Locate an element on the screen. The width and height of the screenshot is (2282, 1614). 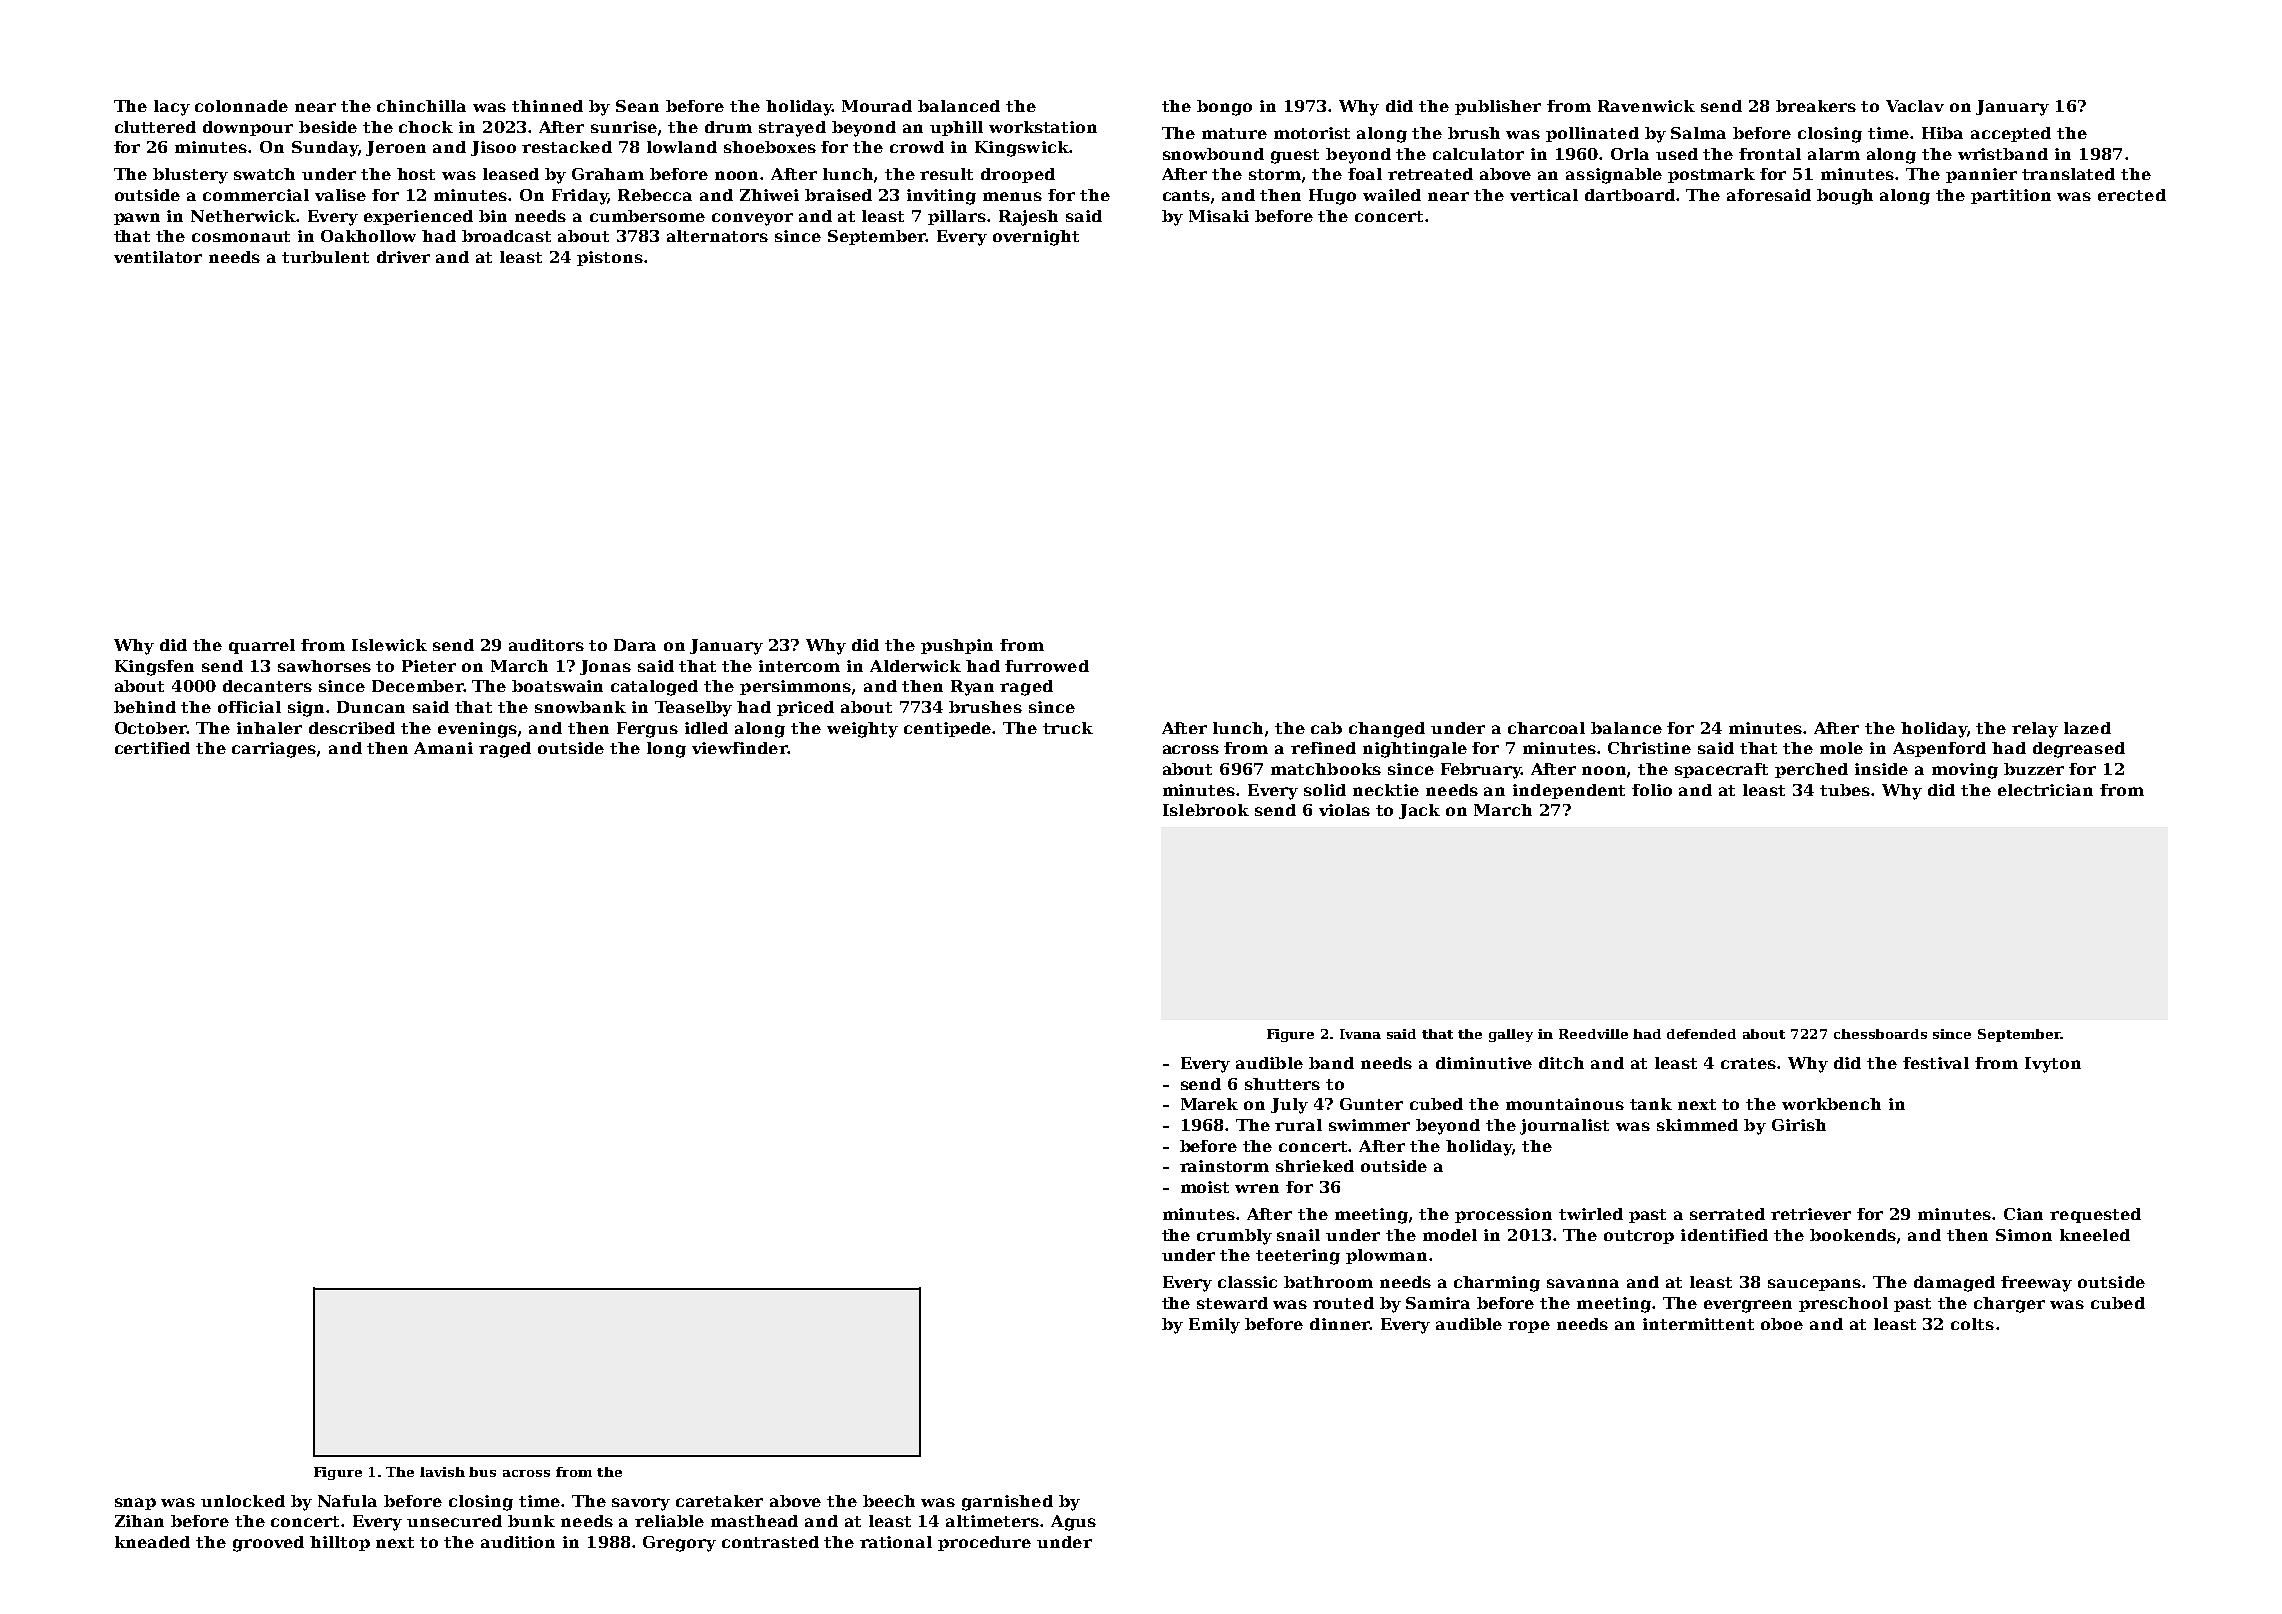
Ravenwick is located at coordinates (1646, 106).
